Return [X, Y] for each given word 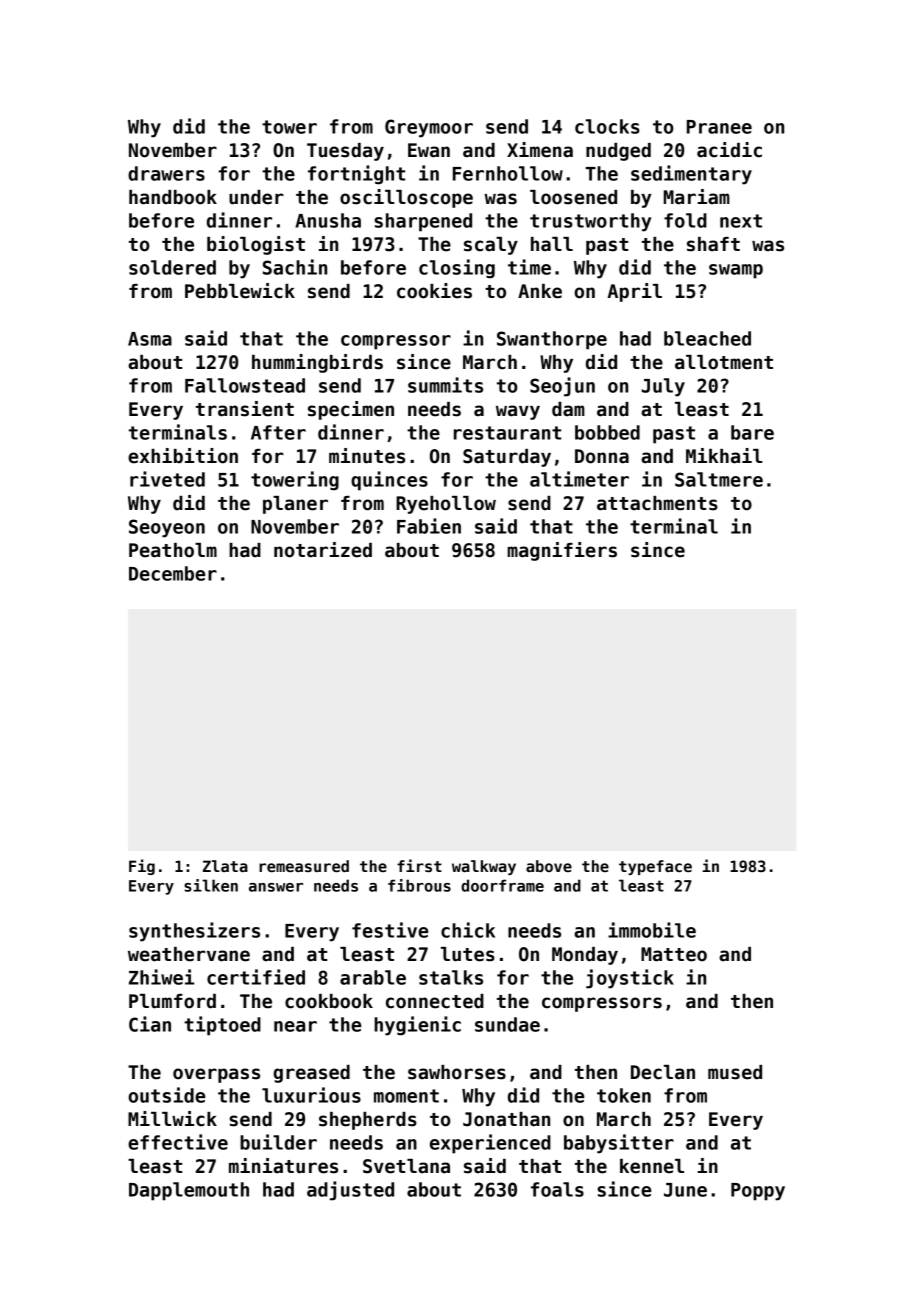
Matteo [674, 954]
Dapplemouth [189, 1191]
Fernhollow [508, 173]
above [549, 866]
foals [557, 1189]
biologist [256, 245]
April [634, 292]
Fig [142, 867]
